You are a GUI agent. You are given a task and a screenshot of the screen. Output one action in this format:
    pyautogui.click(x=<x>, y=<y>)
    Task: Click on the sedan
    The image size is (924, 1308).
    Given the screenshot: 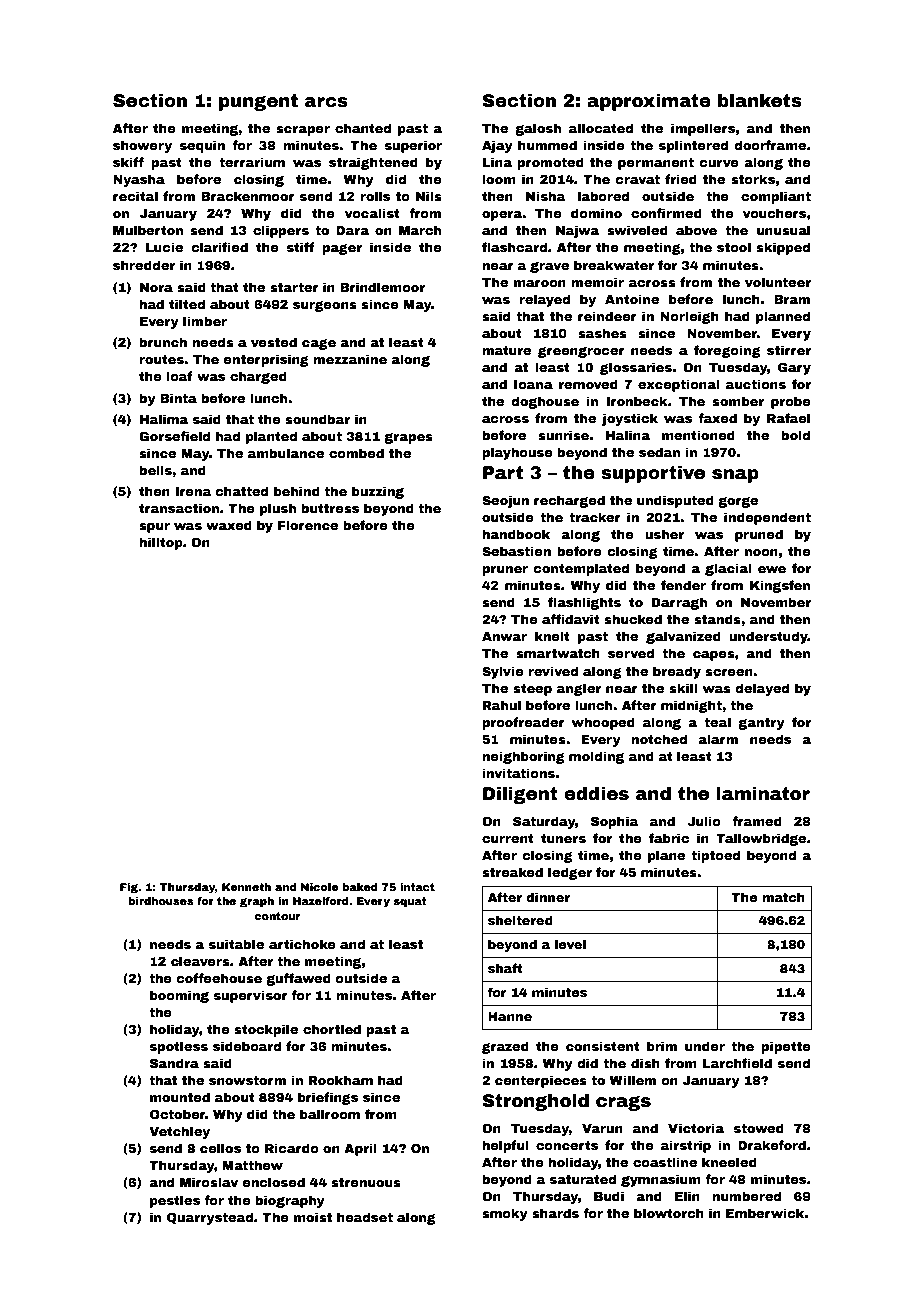 What is the action you would take?
    pyautogui.click(x=659, y=452)
